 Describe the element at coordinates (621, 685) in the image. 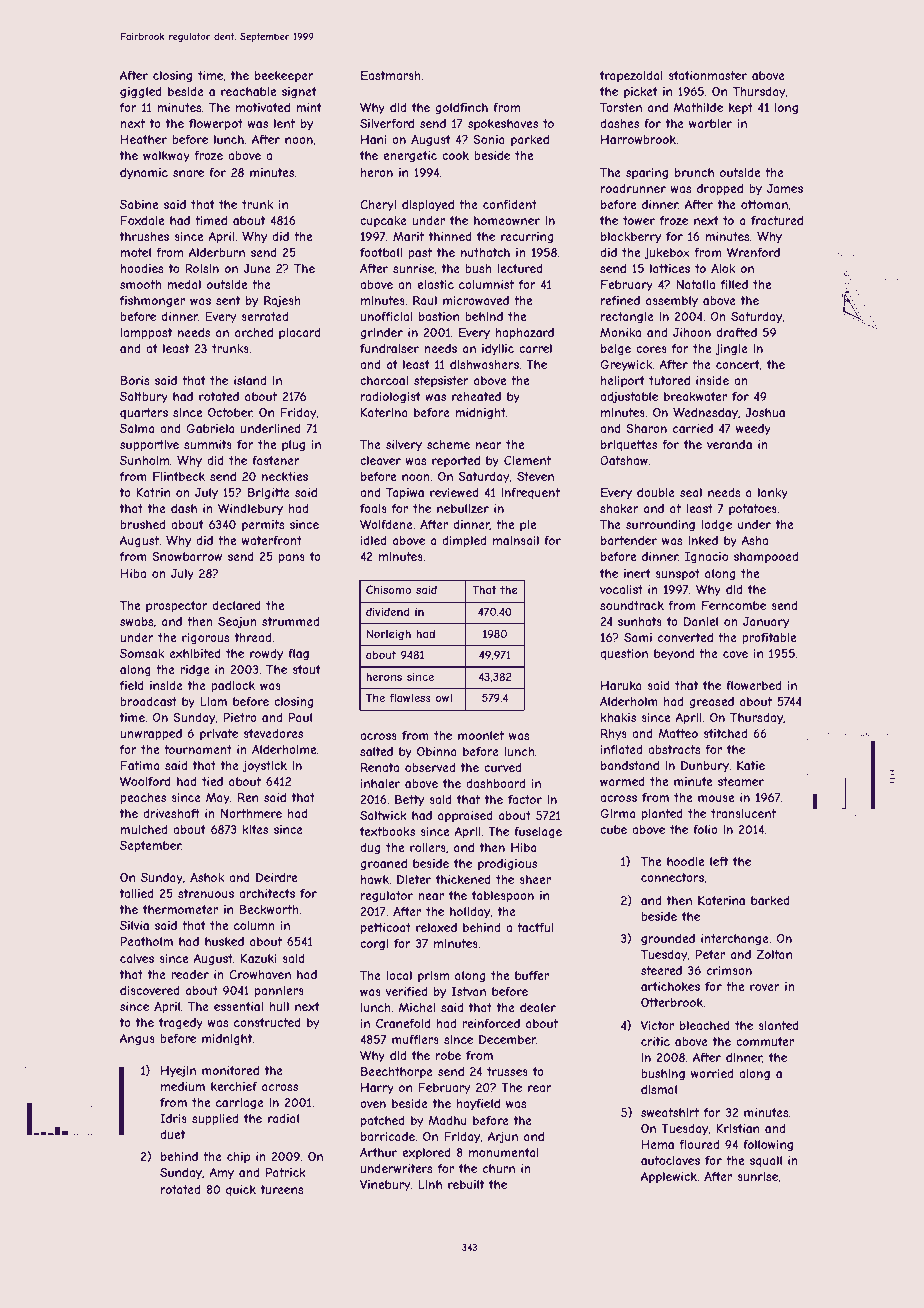

I see `Haruka` at that location.
